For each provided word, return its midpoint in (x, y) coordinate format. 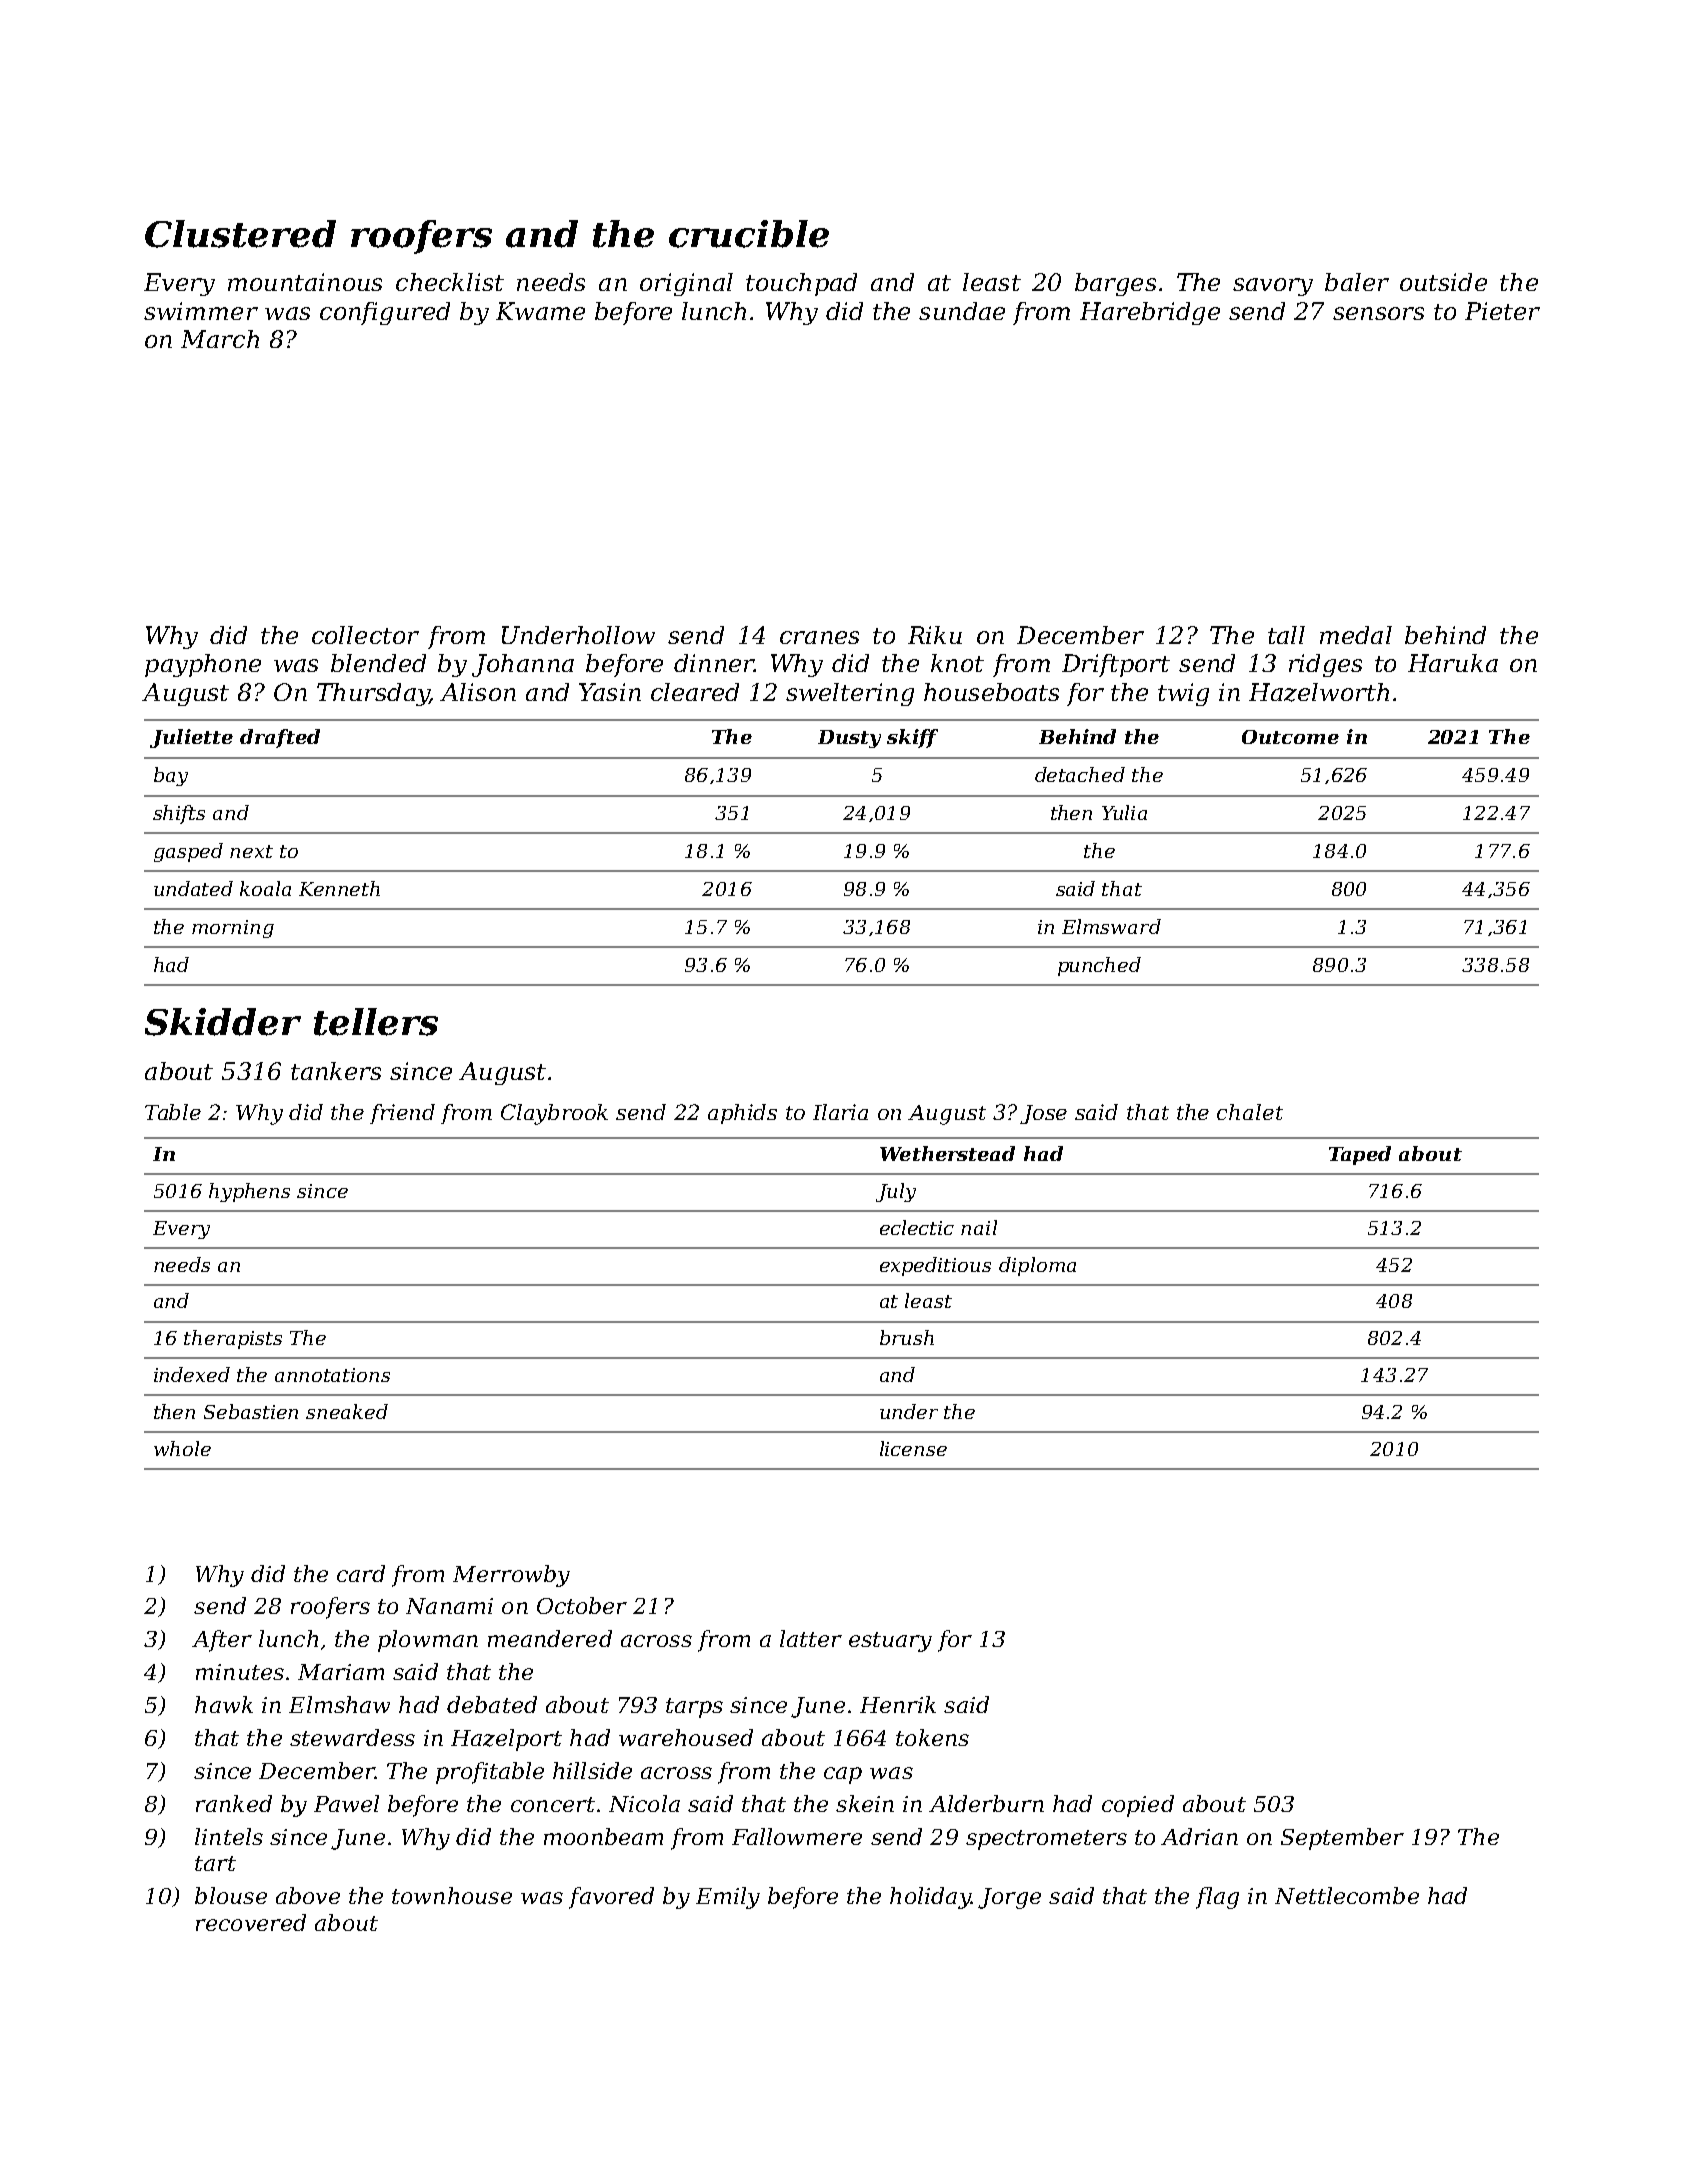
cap (843, 1775)
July (896, 1192)
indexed (192, 1374)
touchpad (801, 284)
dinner (714, 663)
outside (1443, 282)
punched (1099, 966)
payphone (203, 665)
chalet (1250, 1112)
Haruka (1453, 663)
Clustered (240, 234)
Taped (1360, 1155)
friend (402, 1114)
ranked (234, 1803)
